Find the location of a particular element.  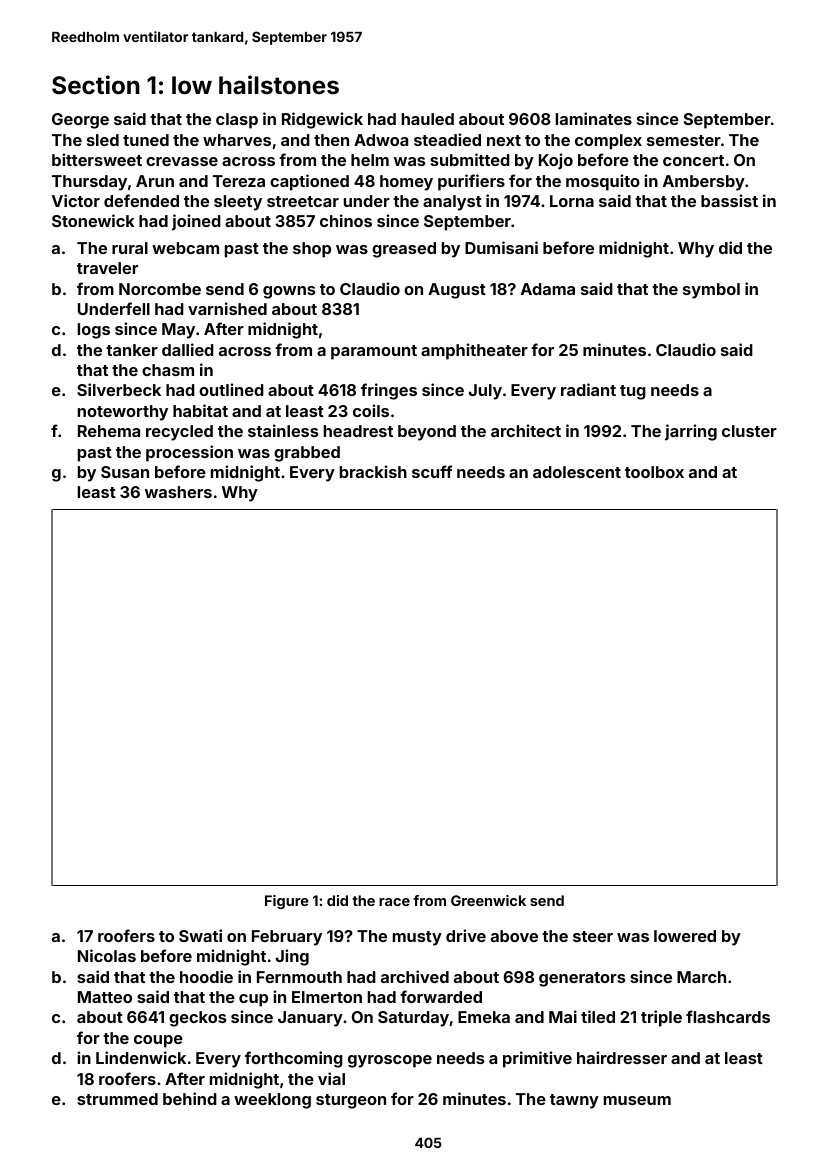

Victor is located at coordinates (76, 200).
